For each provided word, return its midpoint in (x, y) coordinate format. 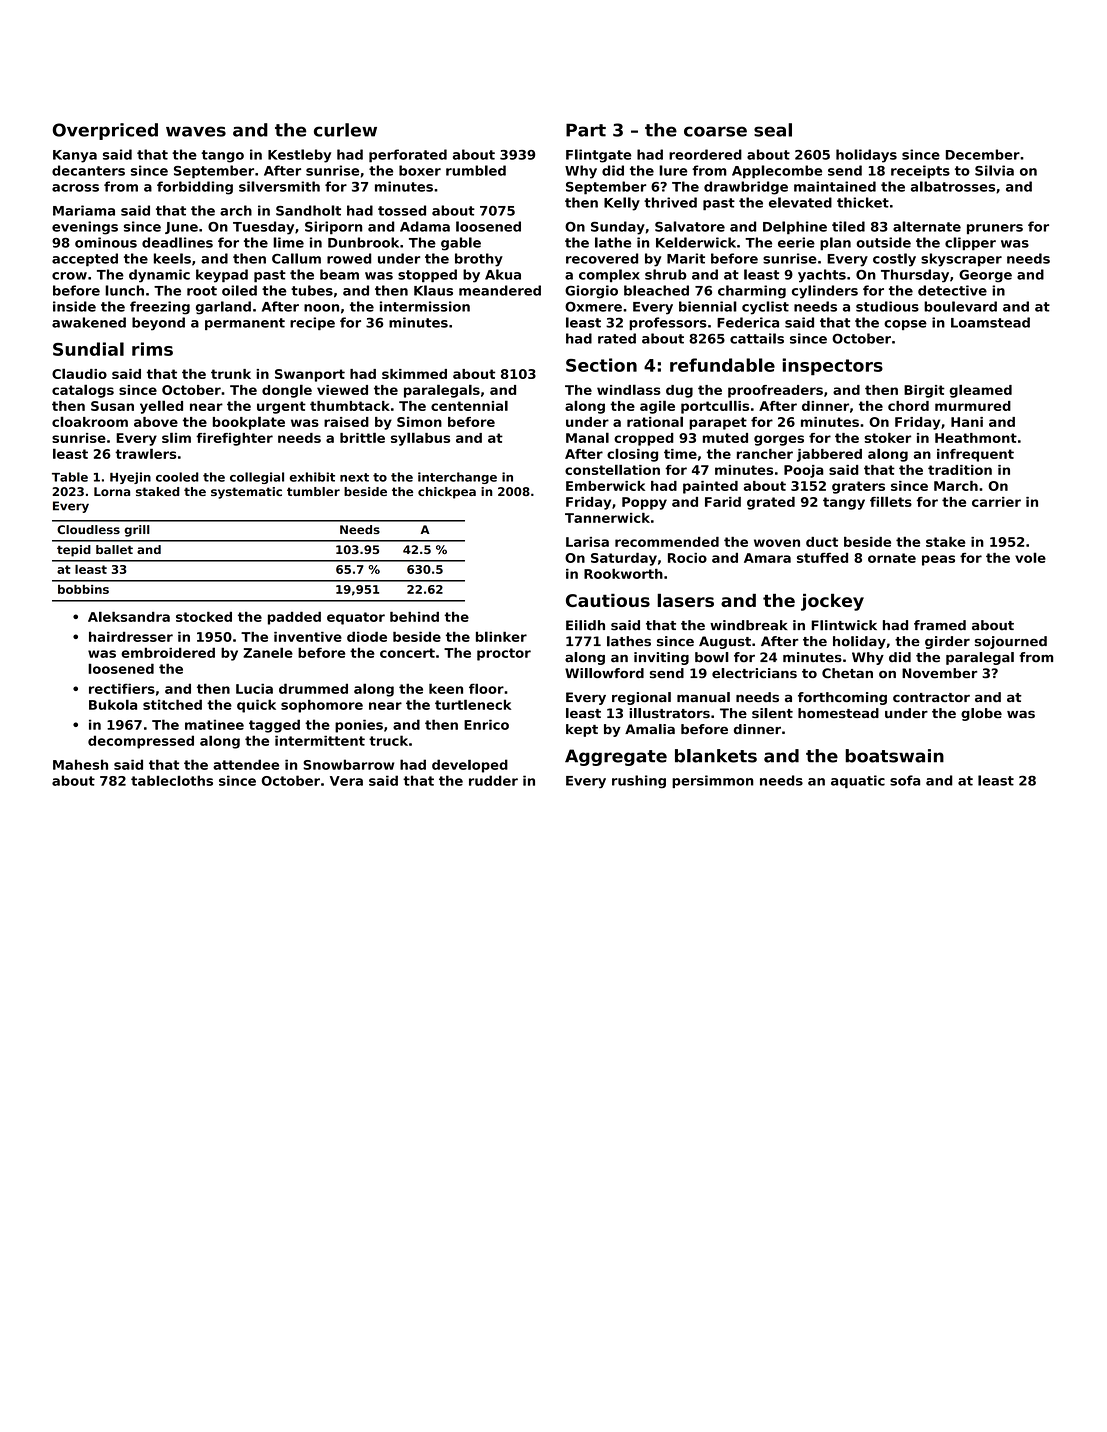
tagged (274, 726)
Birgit (924, 391)
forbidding (195, 188)
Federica (748, 322)
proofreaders (775, 391)
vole (1030, 557)
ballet (114, 549)
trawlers (145, 453)
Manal (587, 437)
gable (461, 244)
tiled (848, 226)
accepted (85, 260)
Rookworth (623, 573)
